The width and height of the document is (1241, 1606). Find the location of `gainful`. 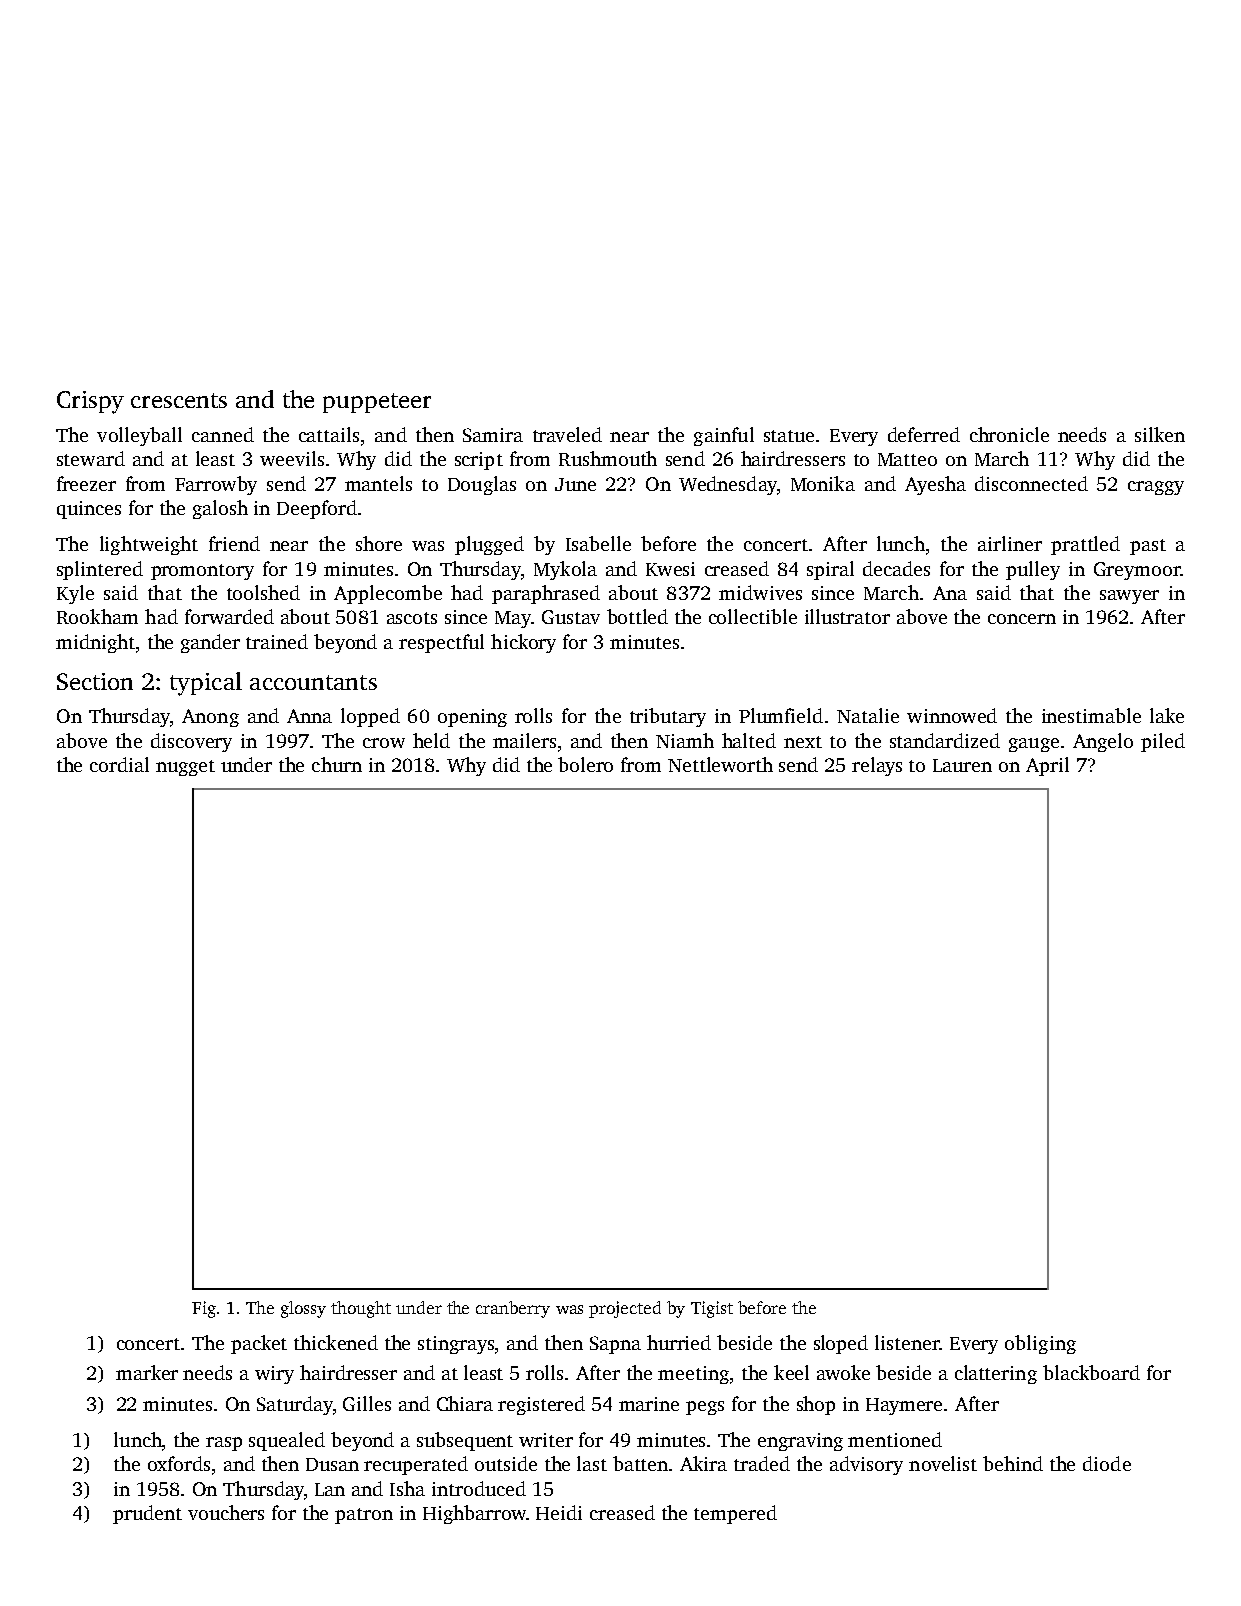

gainful is located at coordinates (724, 436).
